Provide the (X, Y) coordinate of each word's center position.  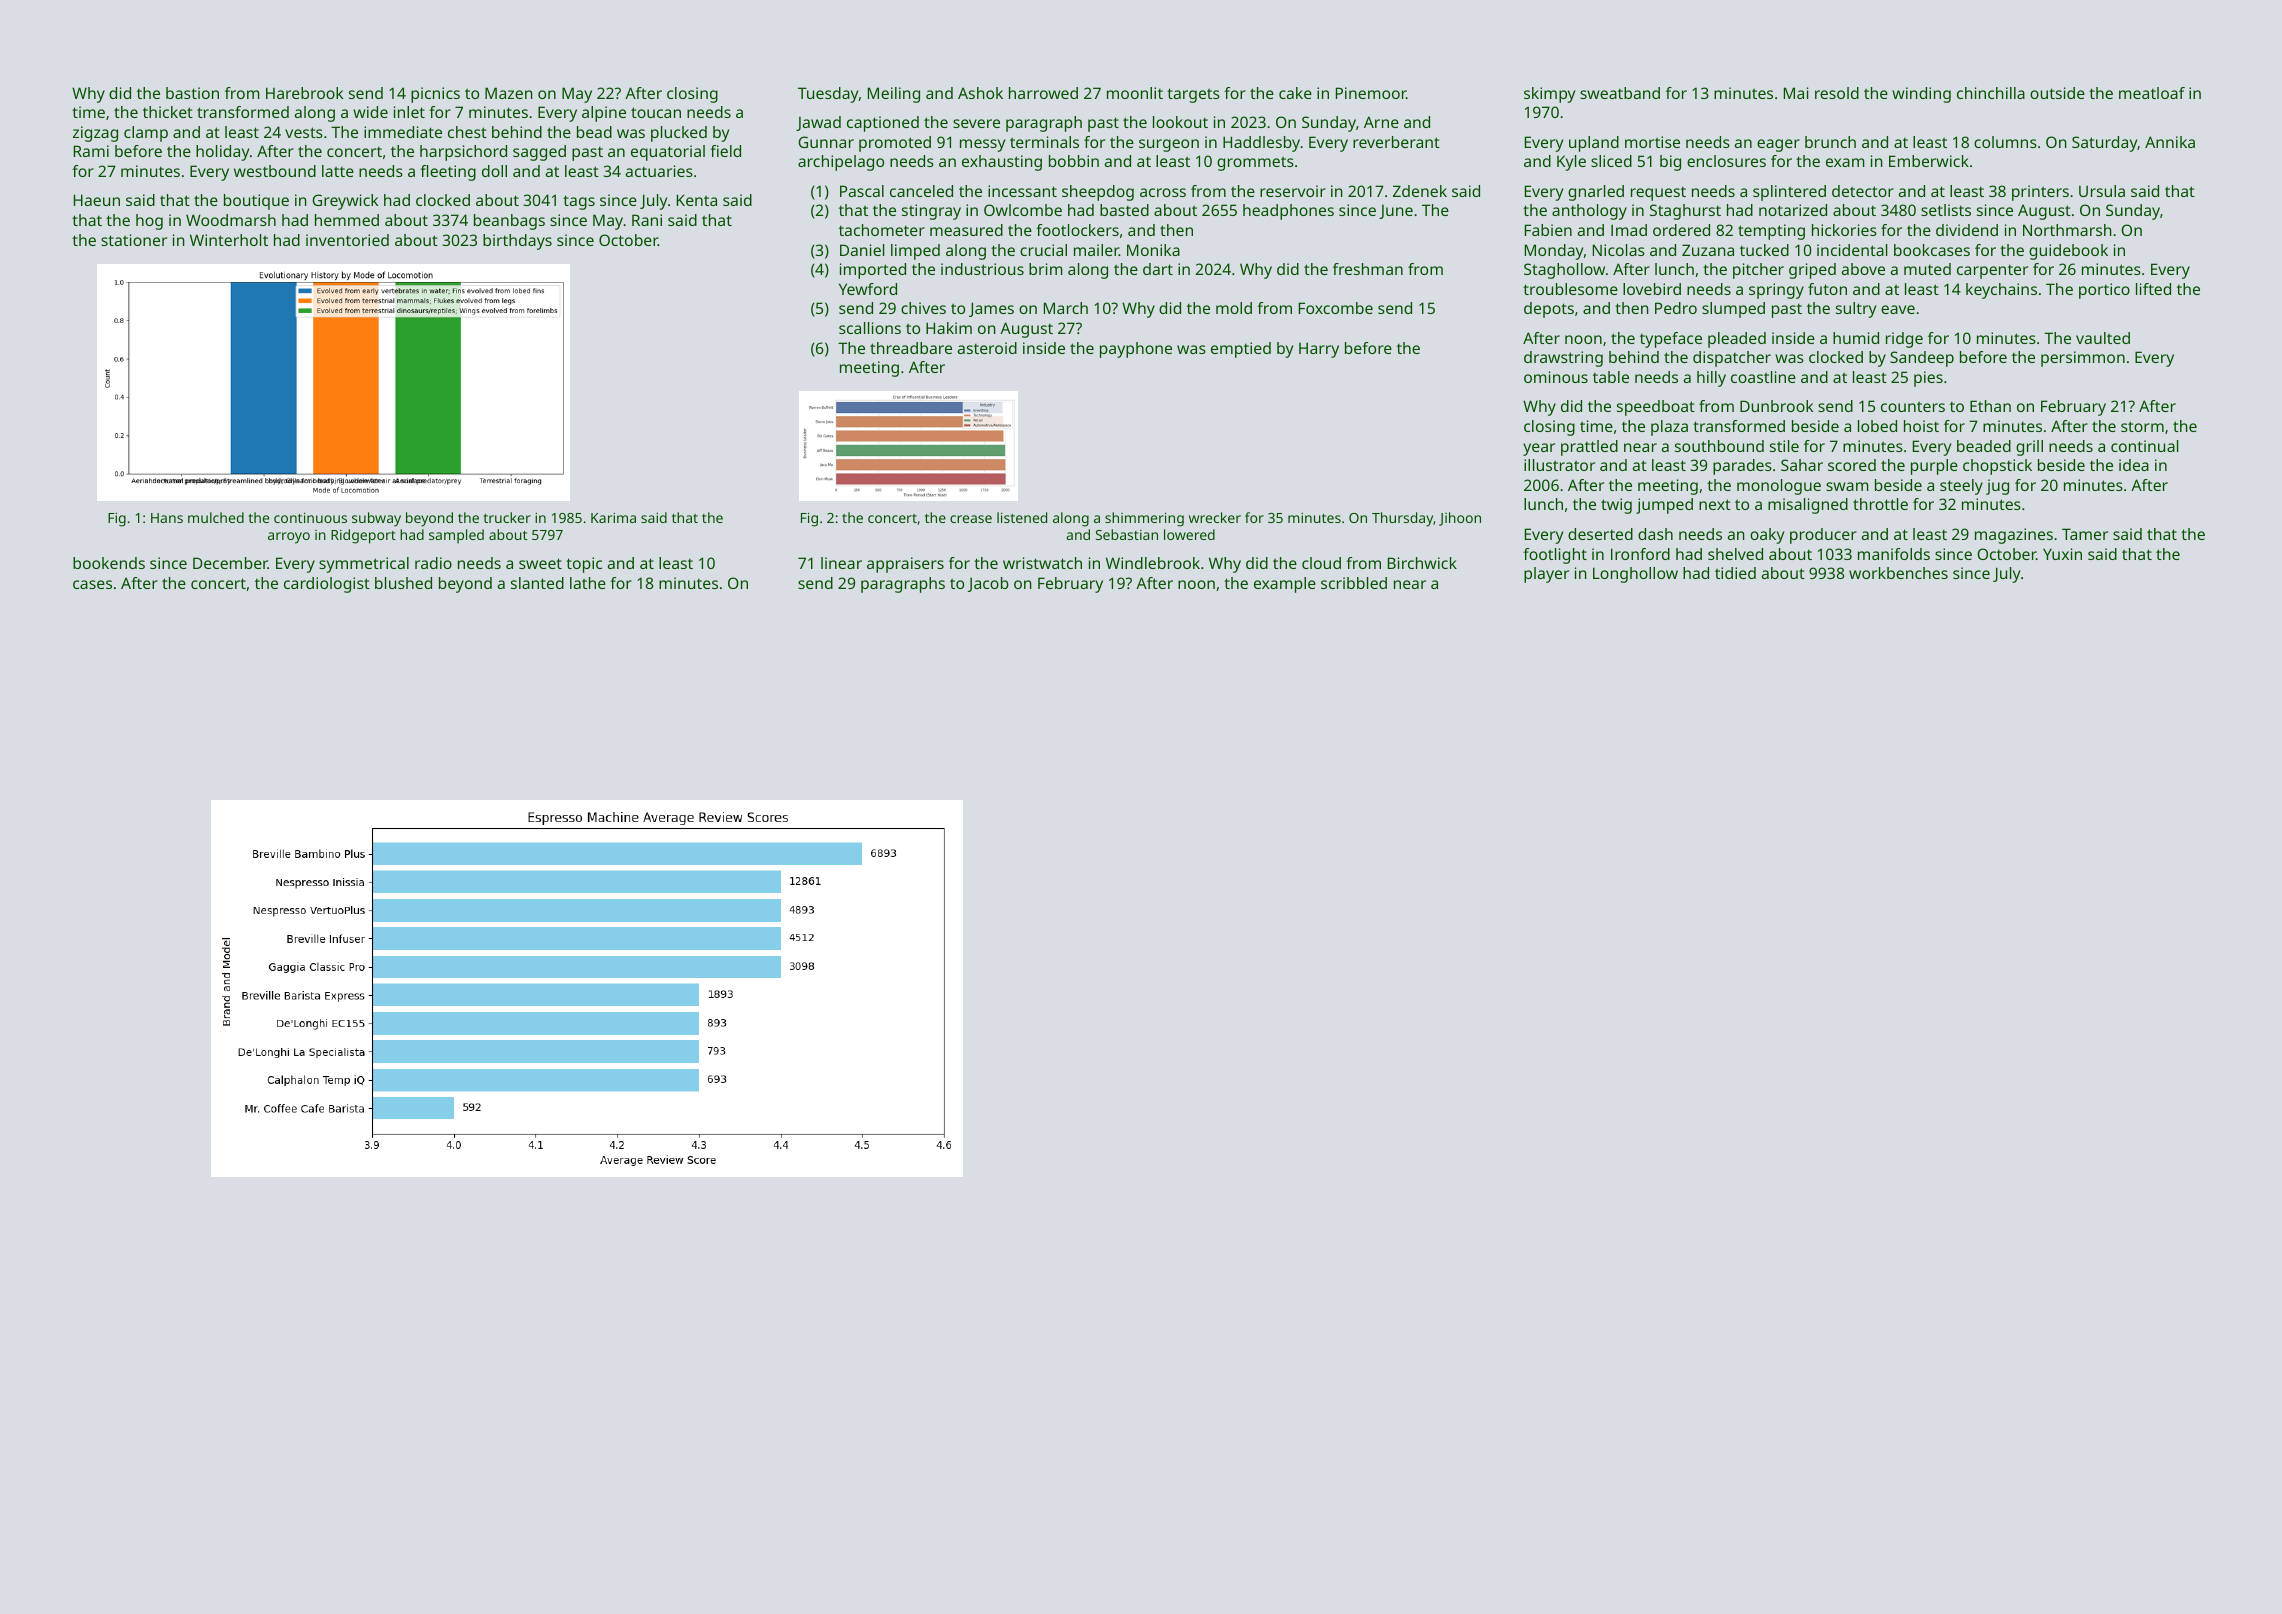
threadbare (911, 348)
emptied (1241, 350)
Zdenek (1420, 191)
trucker (507, 517)
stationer (134, 240)
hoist (1921, 426)
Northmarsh (2067, 230)
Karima (613, 518)
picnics (435, 95)
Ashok (980, 93)
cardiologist (327, 585)
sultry (1856, 310)
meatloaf (2152, 93)
